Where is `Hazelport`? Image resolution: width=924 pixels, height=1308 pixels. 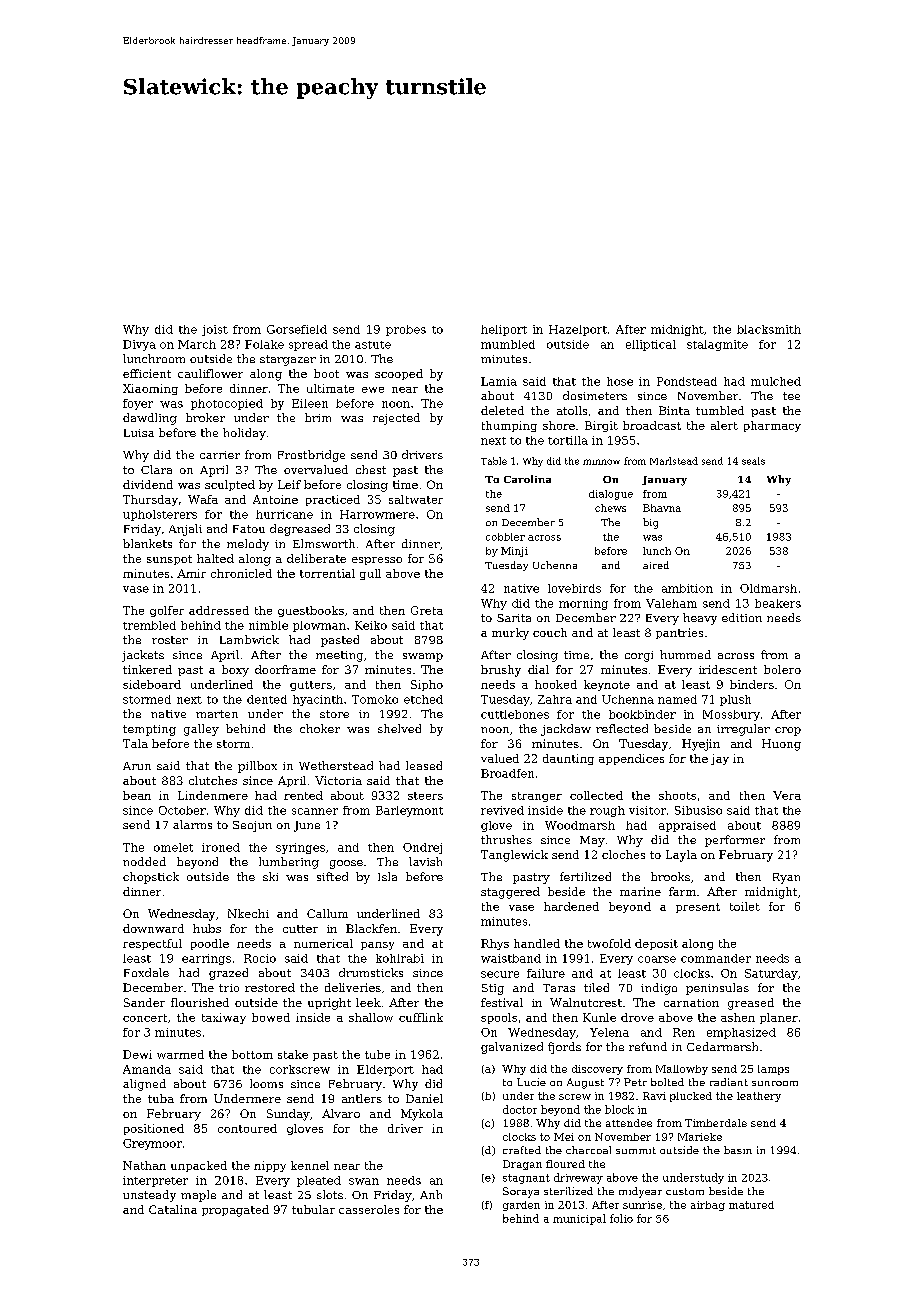 Hazelport is located at coordinates (578, 330).
